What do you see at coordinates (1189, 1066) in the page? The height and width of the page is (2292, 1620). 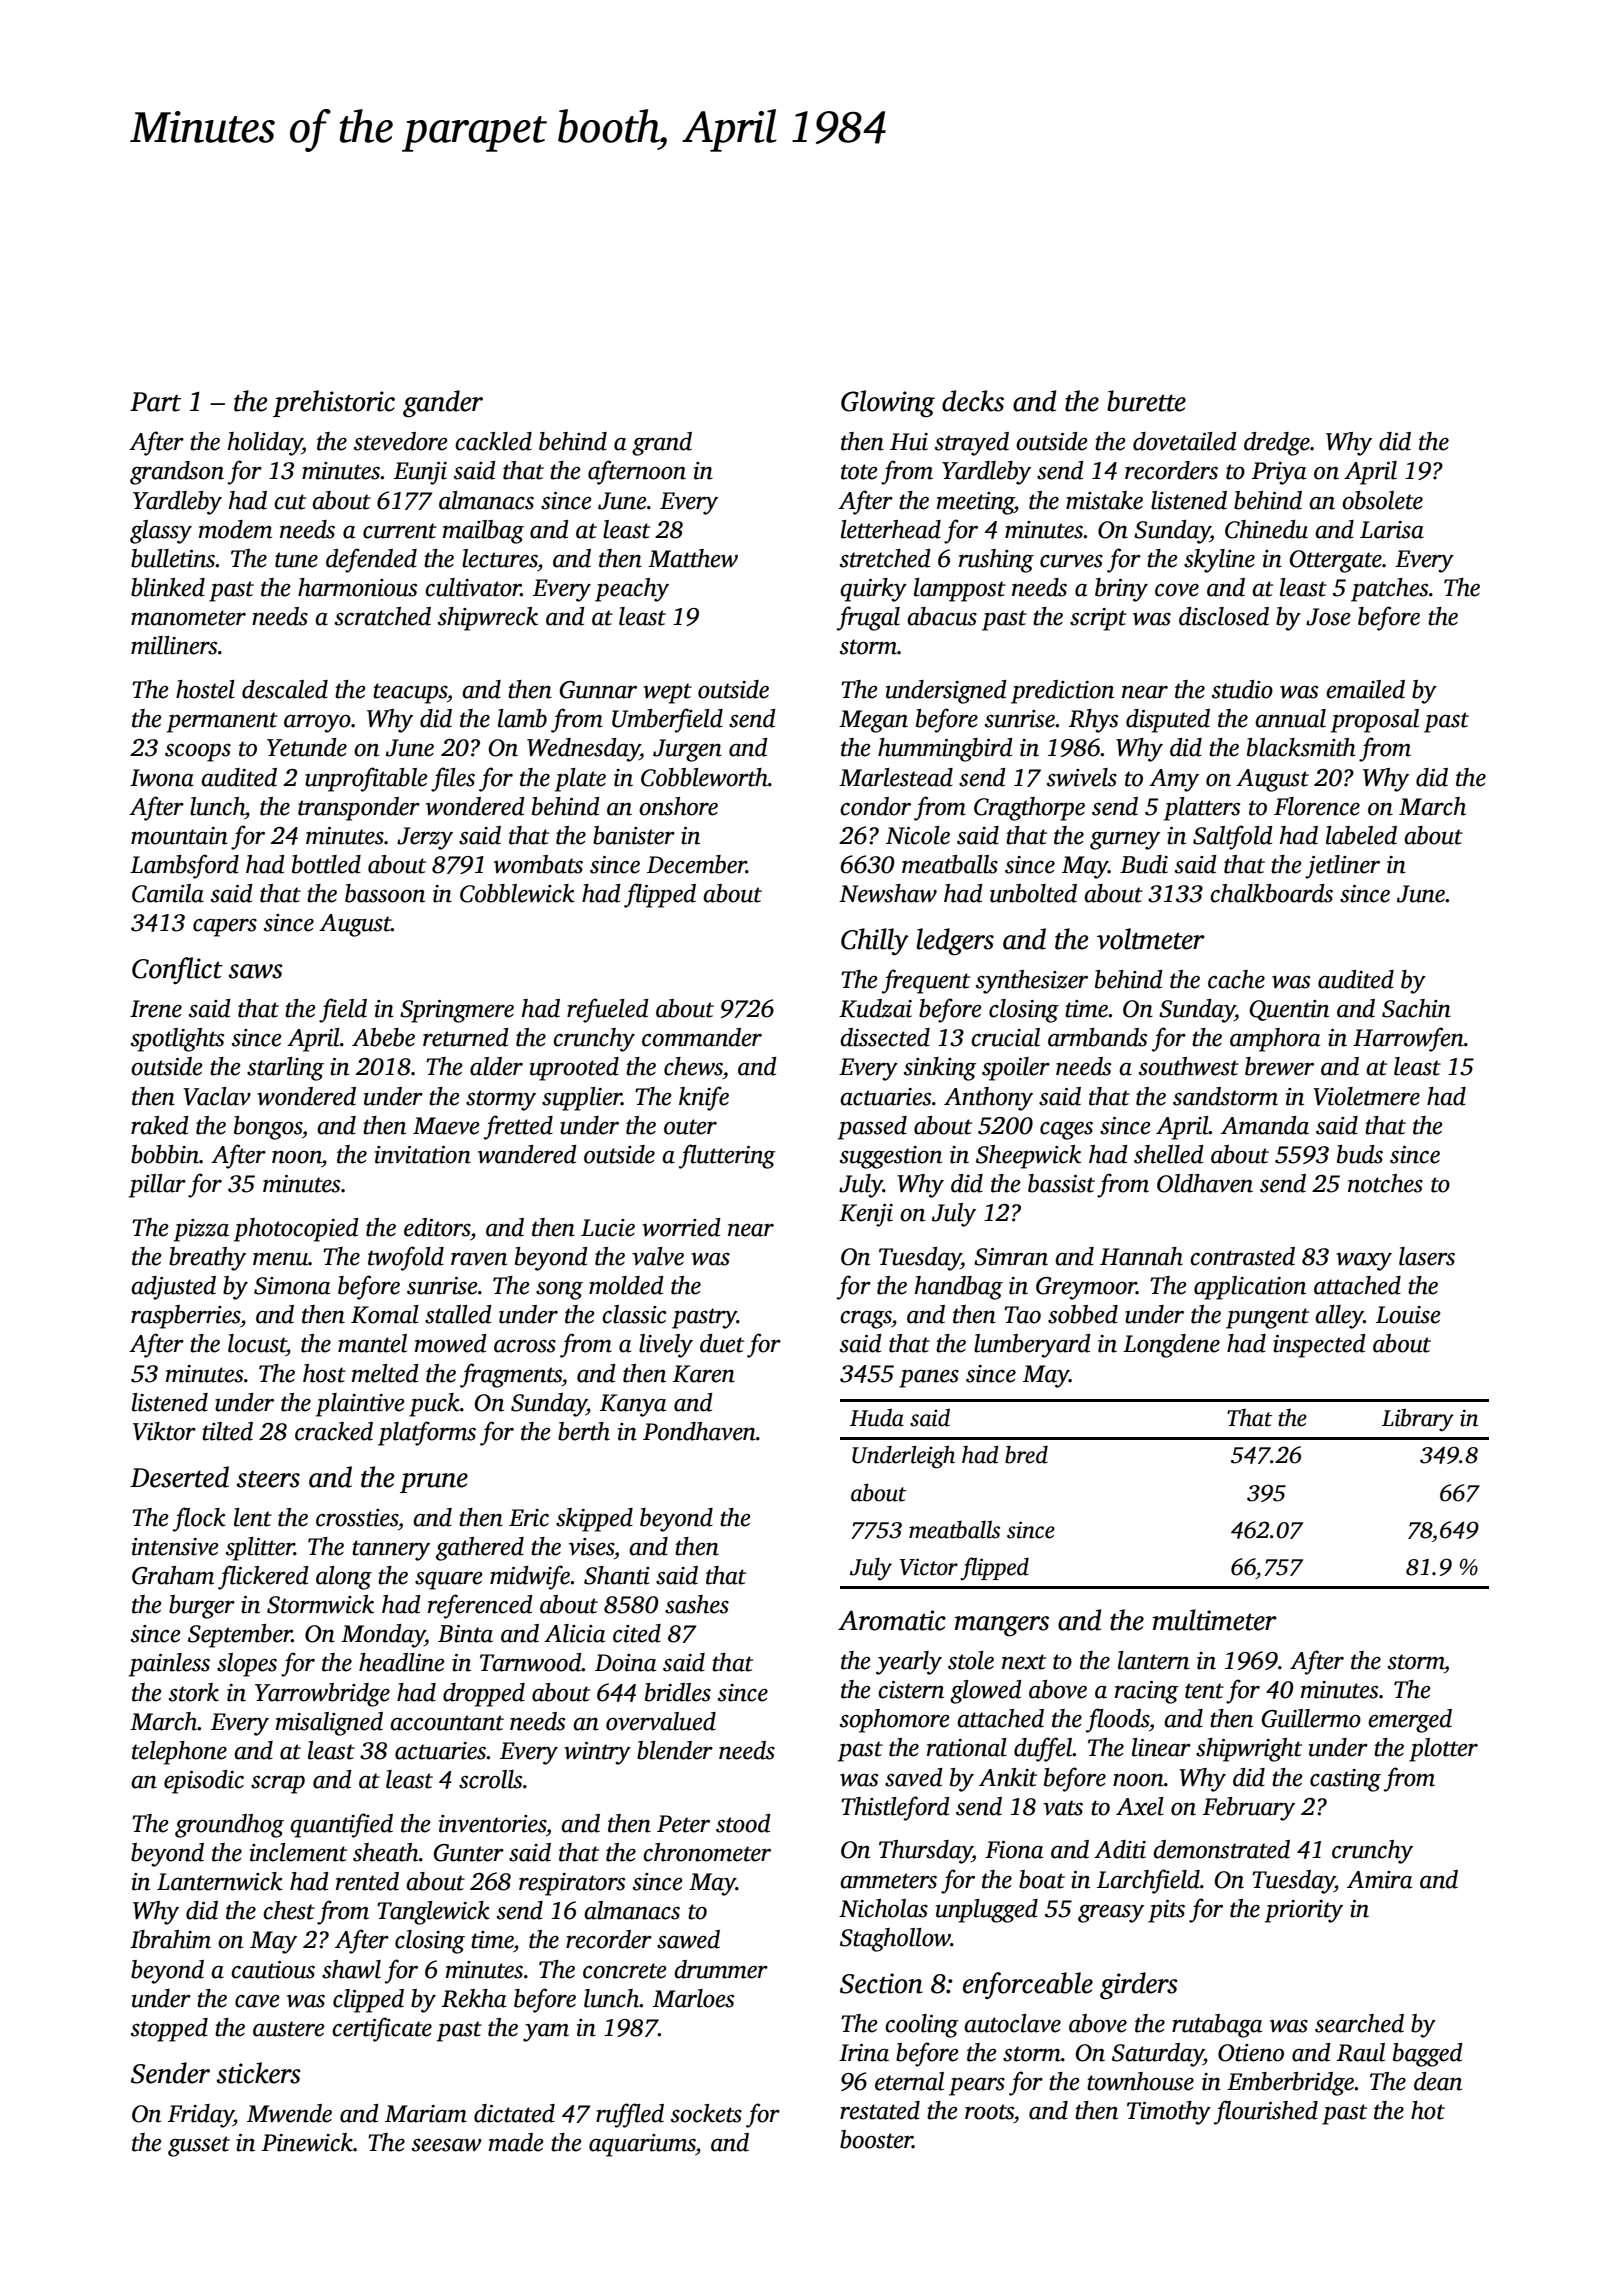 I see `southwest` at bounding box center [1189, 1066].
